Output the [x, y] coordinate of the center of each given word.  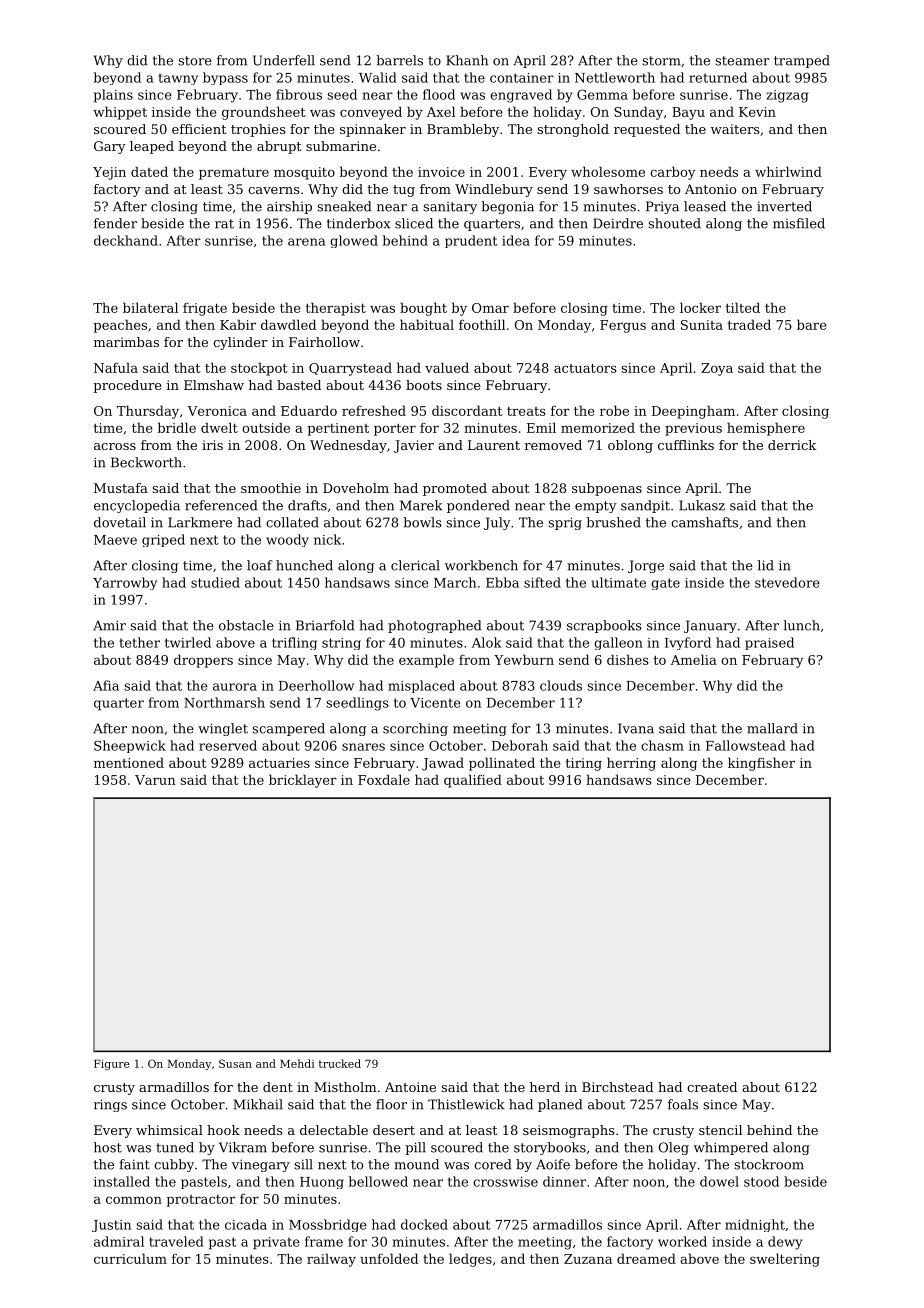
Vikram [243, 1147]
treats [526, 411]
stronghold [573, 130]
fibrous [299, 94]
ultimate [619, 582]
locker [700, 307]
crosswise [505, 1182]
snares [363, 747]
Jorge [646, 566]
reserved [228, 745]
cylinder [240, 343]
